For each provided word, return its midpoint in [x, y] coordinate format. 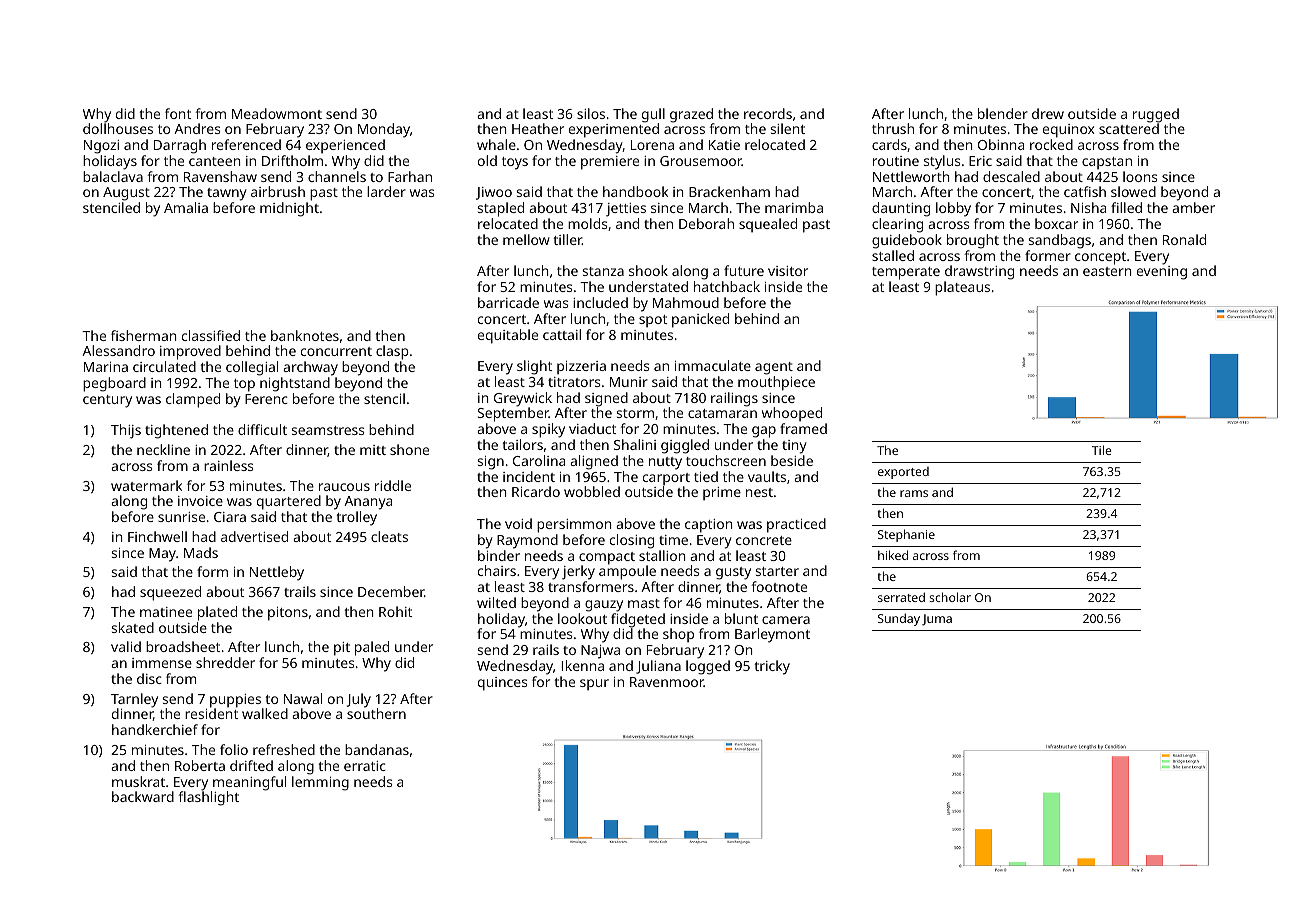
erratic [365, 766]
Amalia [186, 207]
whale [496, 144]
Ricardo [536, 491]
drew [1048, 113]
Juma [937, 620]
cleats [389, 536]
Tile [1102, 450]
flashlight [208, 798]
